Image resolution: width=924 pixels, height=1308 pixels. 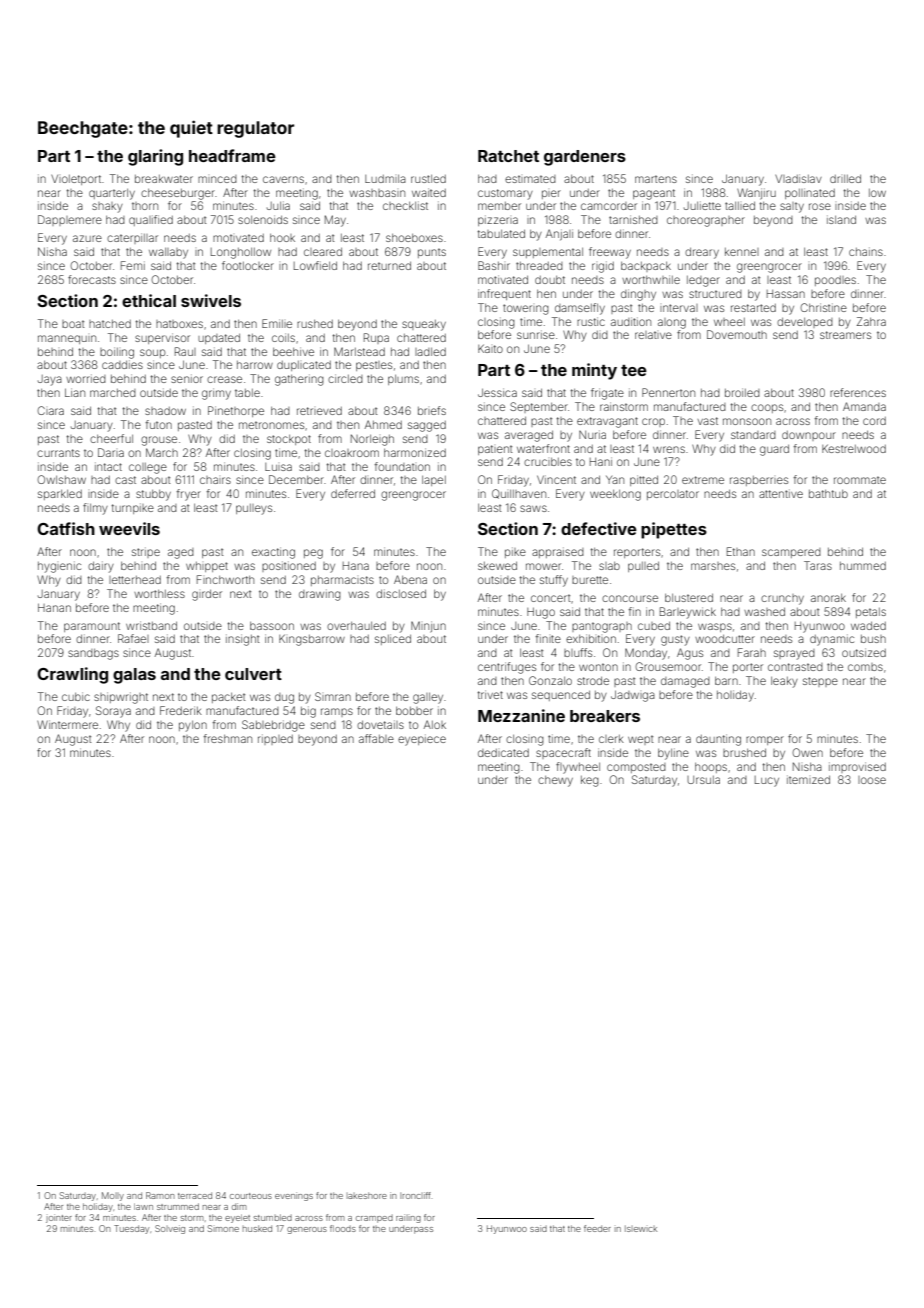 What do you see at coordinates (845, 179) in the document?
I see `drilled` at bounding box center [845, 179].
